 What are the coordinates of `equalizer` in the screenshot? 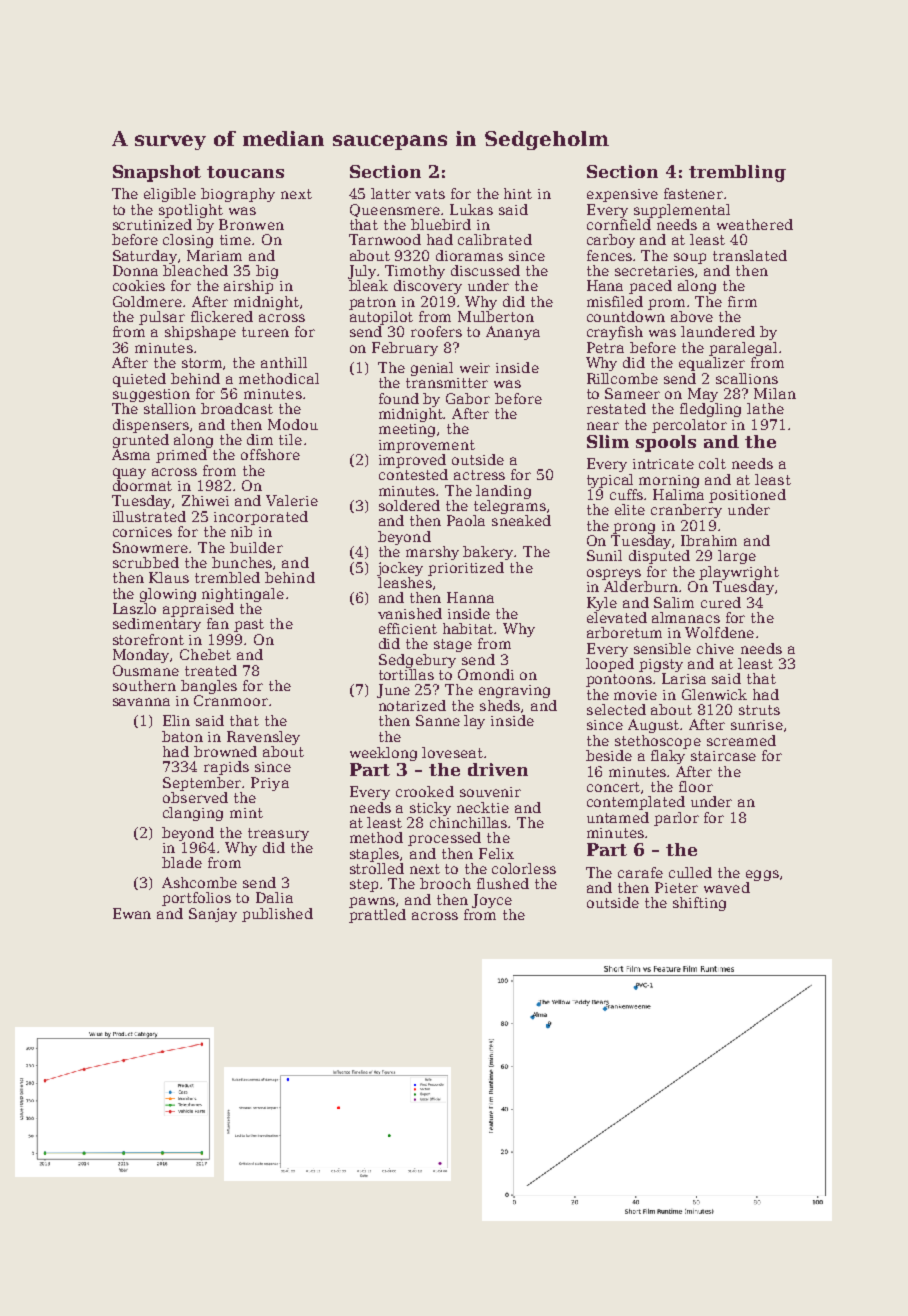 It's located at (712, 364).
